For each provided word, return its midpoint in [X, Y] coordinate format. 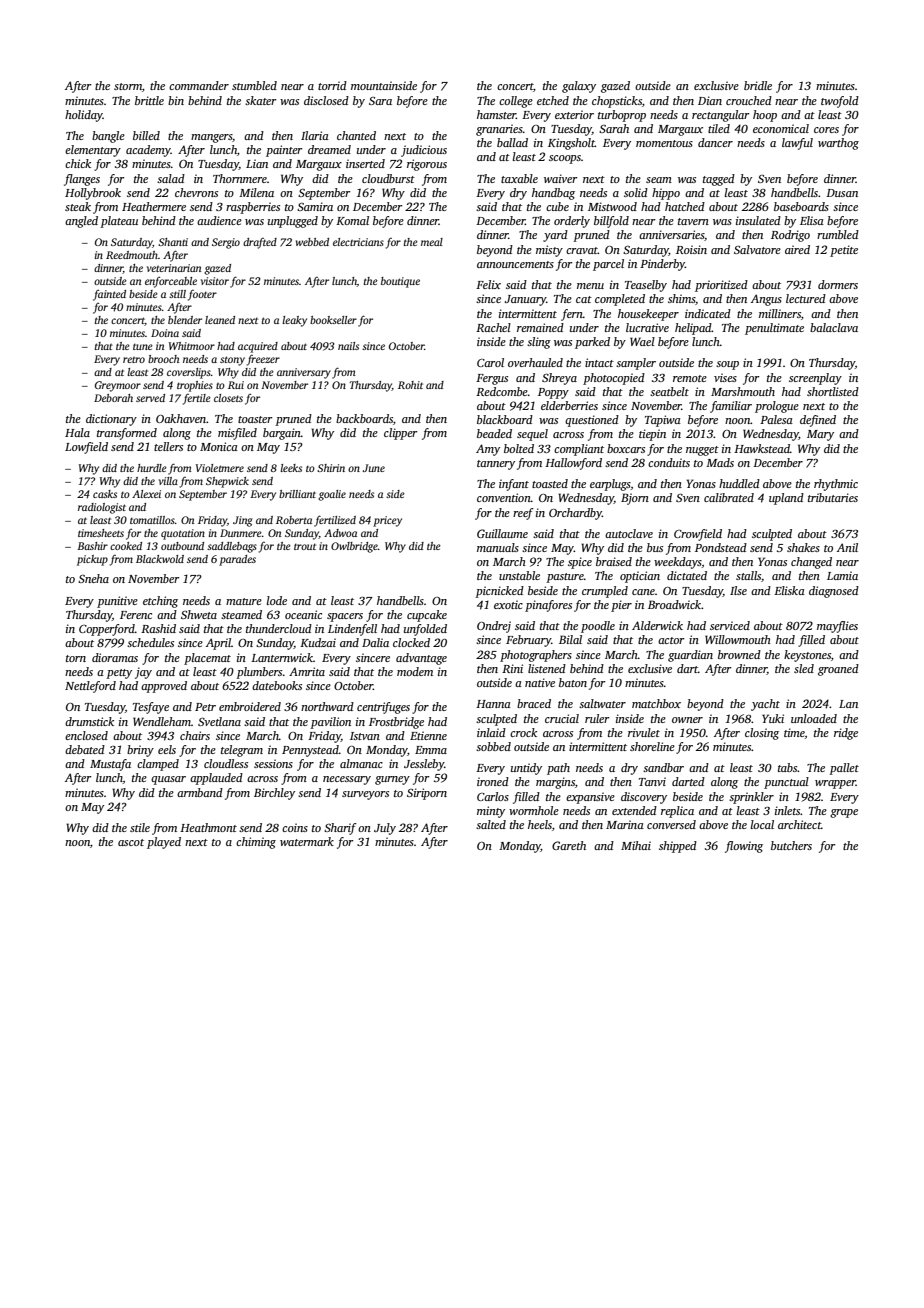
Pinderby [662, 265]
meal [432, 242]
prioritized [721, 286]
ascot [131, 842]
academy [148, 151]
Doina [165, 333]
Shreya [559, 379]
